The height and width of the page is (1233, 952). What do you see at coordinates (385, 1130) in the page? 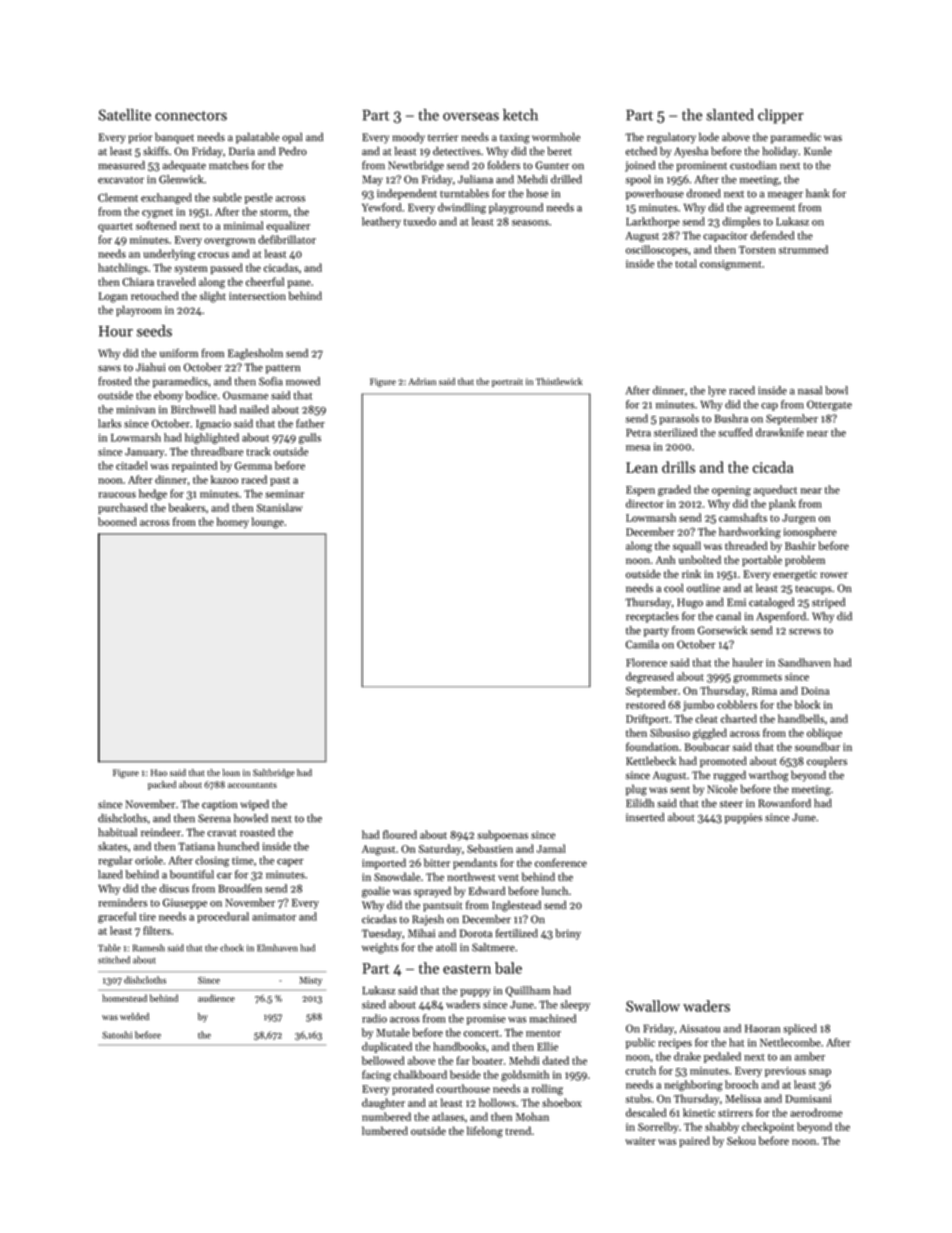
I see `lumbered` at bounding box center [385, 1130].
